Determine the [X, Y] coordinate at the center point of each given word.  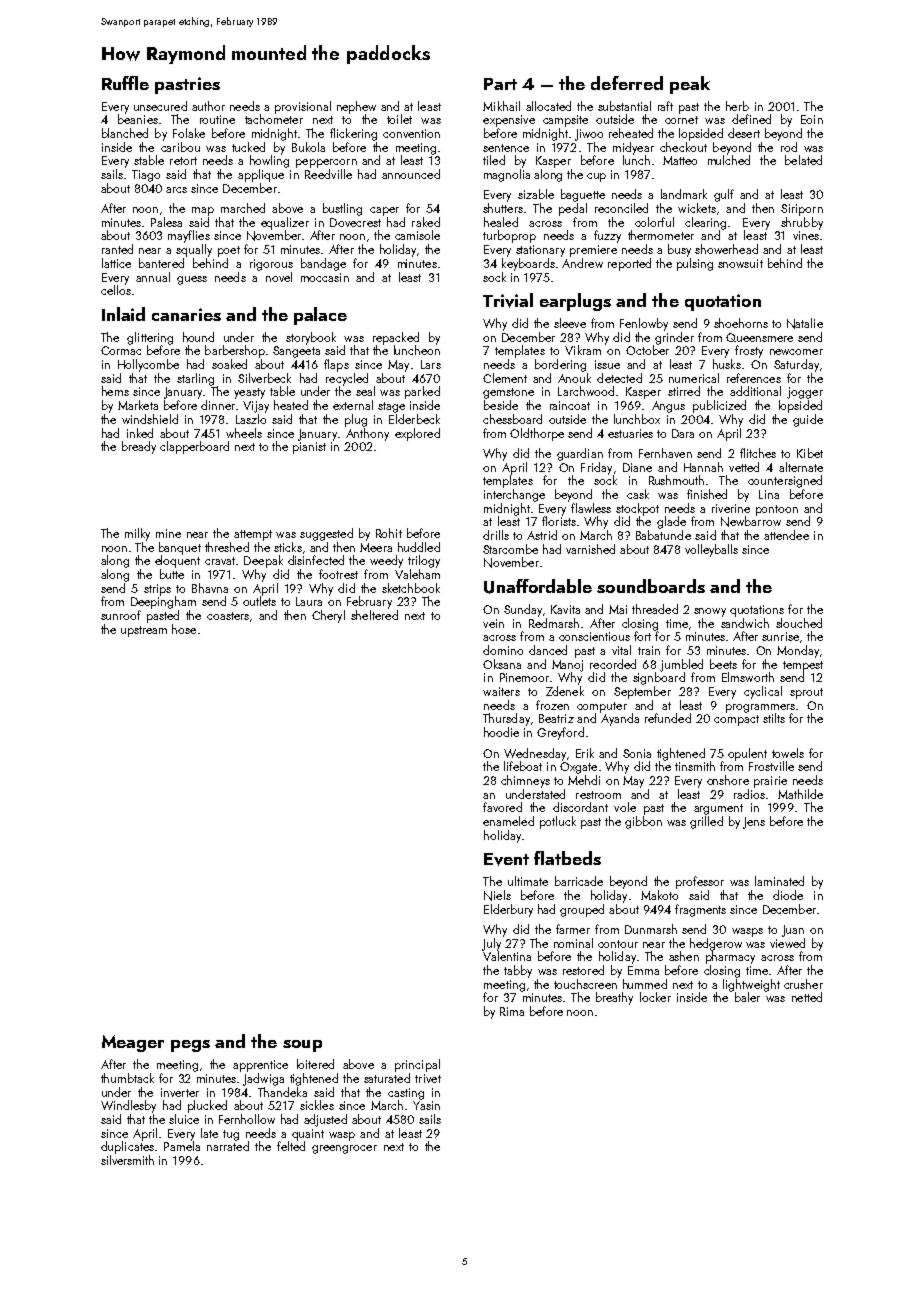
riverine [731, 508]
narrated [228, 1146]
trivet [428, 1078]
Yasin [426, 1105]
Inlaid [123, 314]
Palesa [166, 222]
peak [690, 85]
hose [184, 629]
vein [493, 623]
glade [671, 522]
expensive [509, 121]
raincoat [570, 405]
